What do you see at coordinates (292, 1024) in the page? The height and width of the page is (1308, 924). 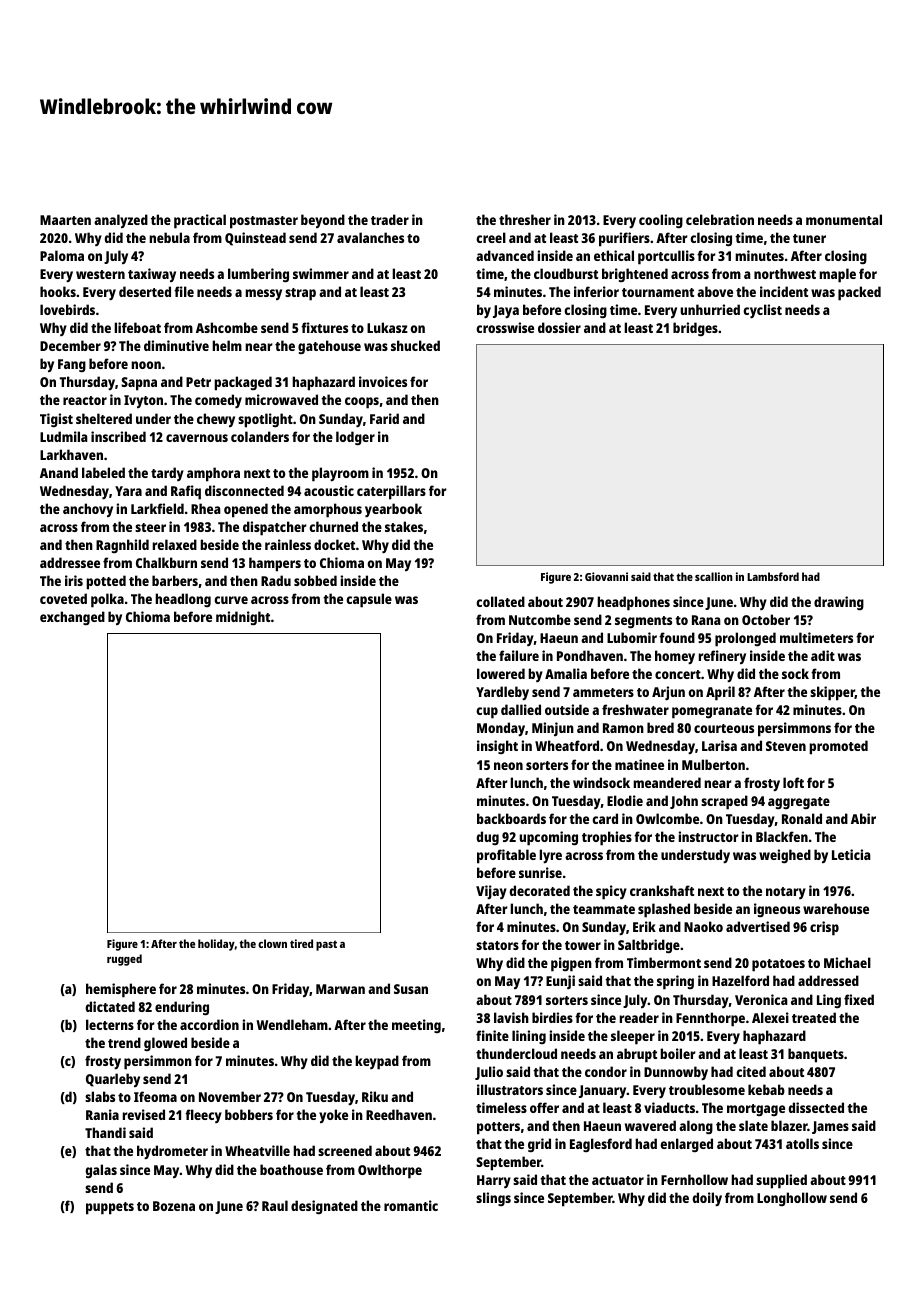 I see `Wendleham` at bounding box center [292, 1024].
